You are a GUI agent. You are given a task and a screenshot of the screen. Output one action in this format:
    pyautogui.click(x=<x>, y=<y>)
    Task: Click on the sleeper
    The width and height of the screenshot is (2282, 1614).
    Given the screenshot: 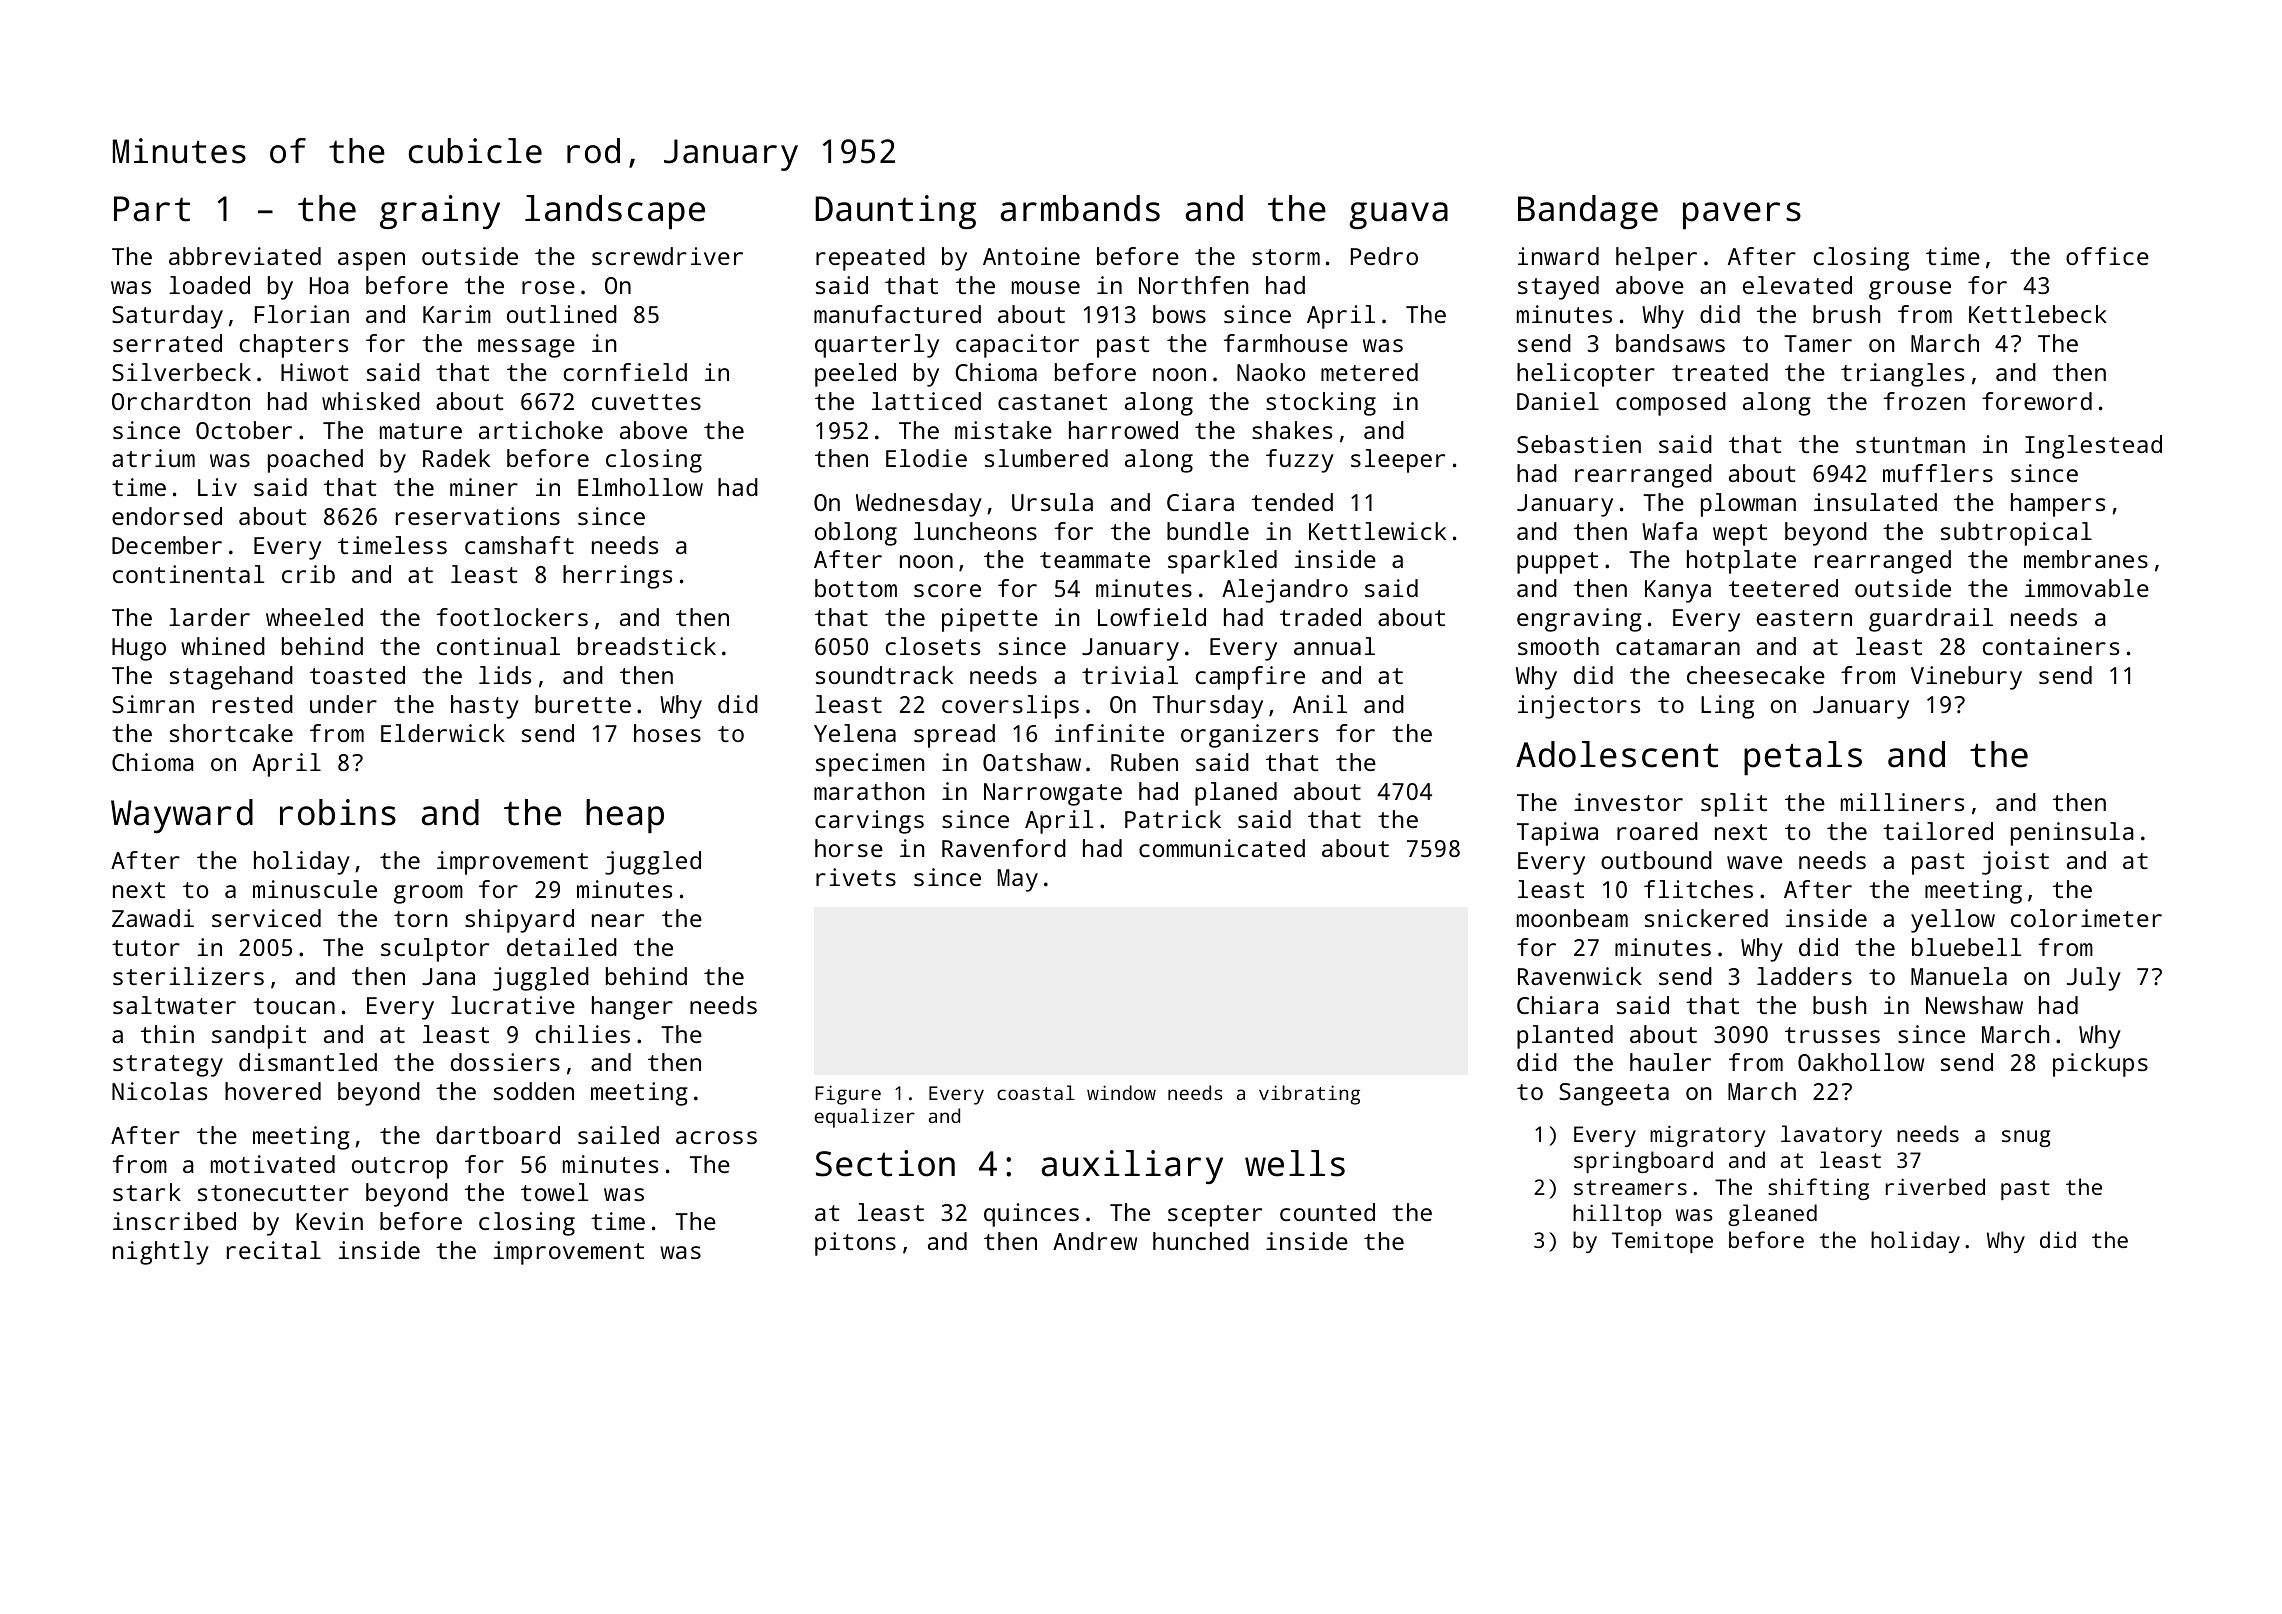 What is the action you would take?
    pyautogui.click(x=1398, y=461)
